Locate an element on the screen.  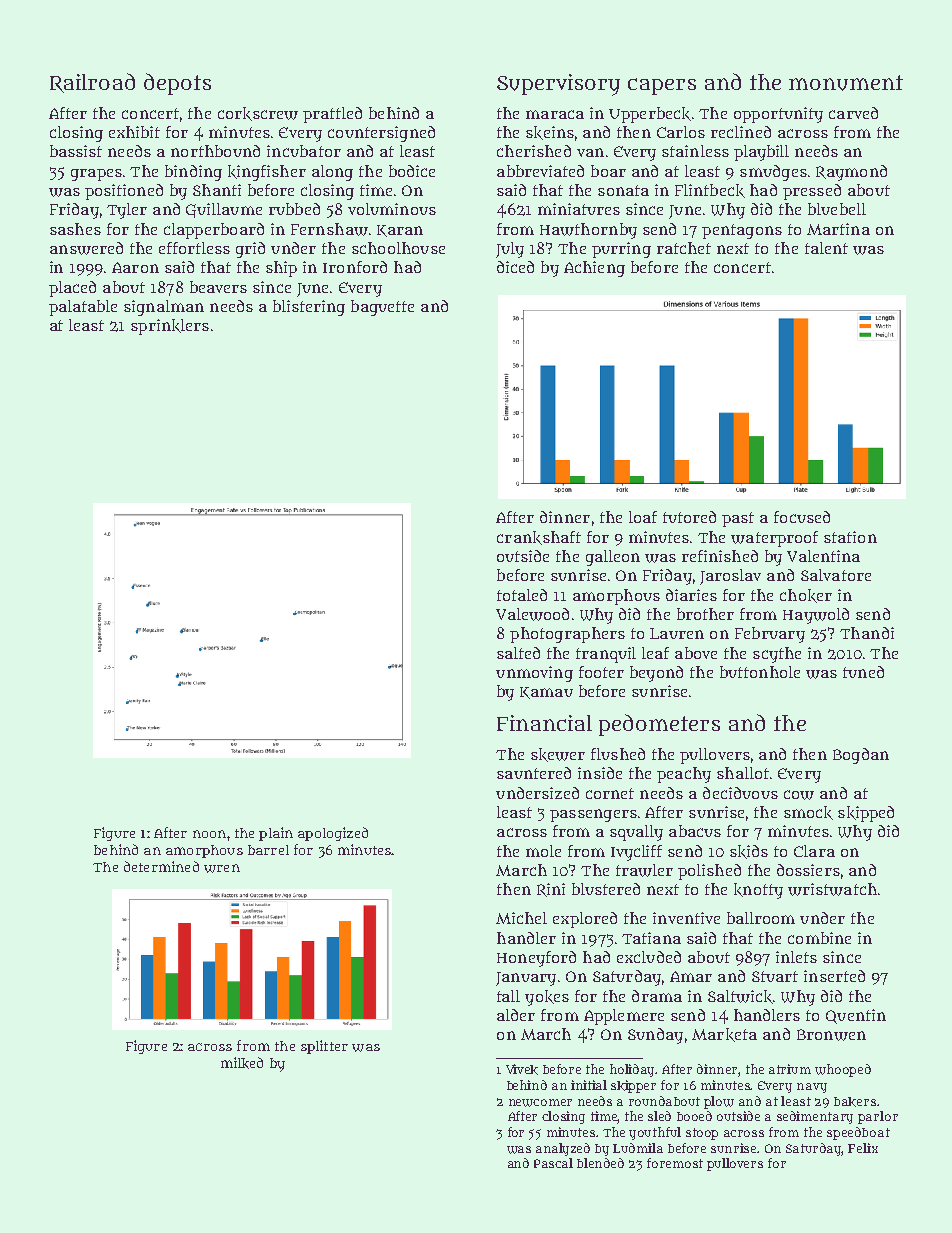
prattled is located at coordinates (332, 115).
